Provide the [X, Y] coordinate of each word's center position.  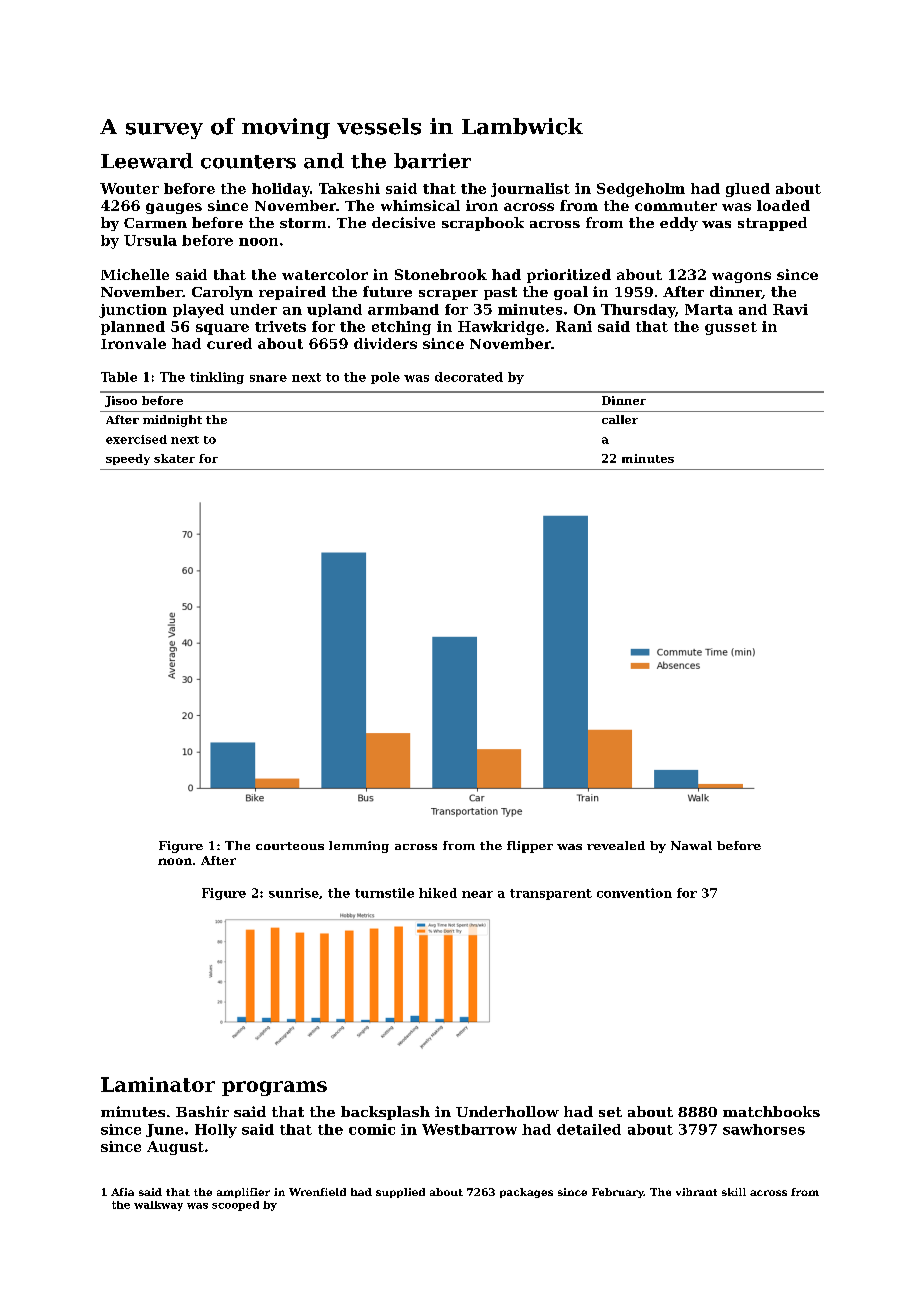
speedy [128, 459]
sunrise [294, 893]
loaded [783, 205]
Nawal [691, 845]
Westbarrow [469, 1129]
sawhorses [764, 1129]
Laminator [158, 1084]
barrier [432, 161]
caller [620, 419]
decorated [469, 377]
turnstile [384, 893]
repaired [292, 293]
